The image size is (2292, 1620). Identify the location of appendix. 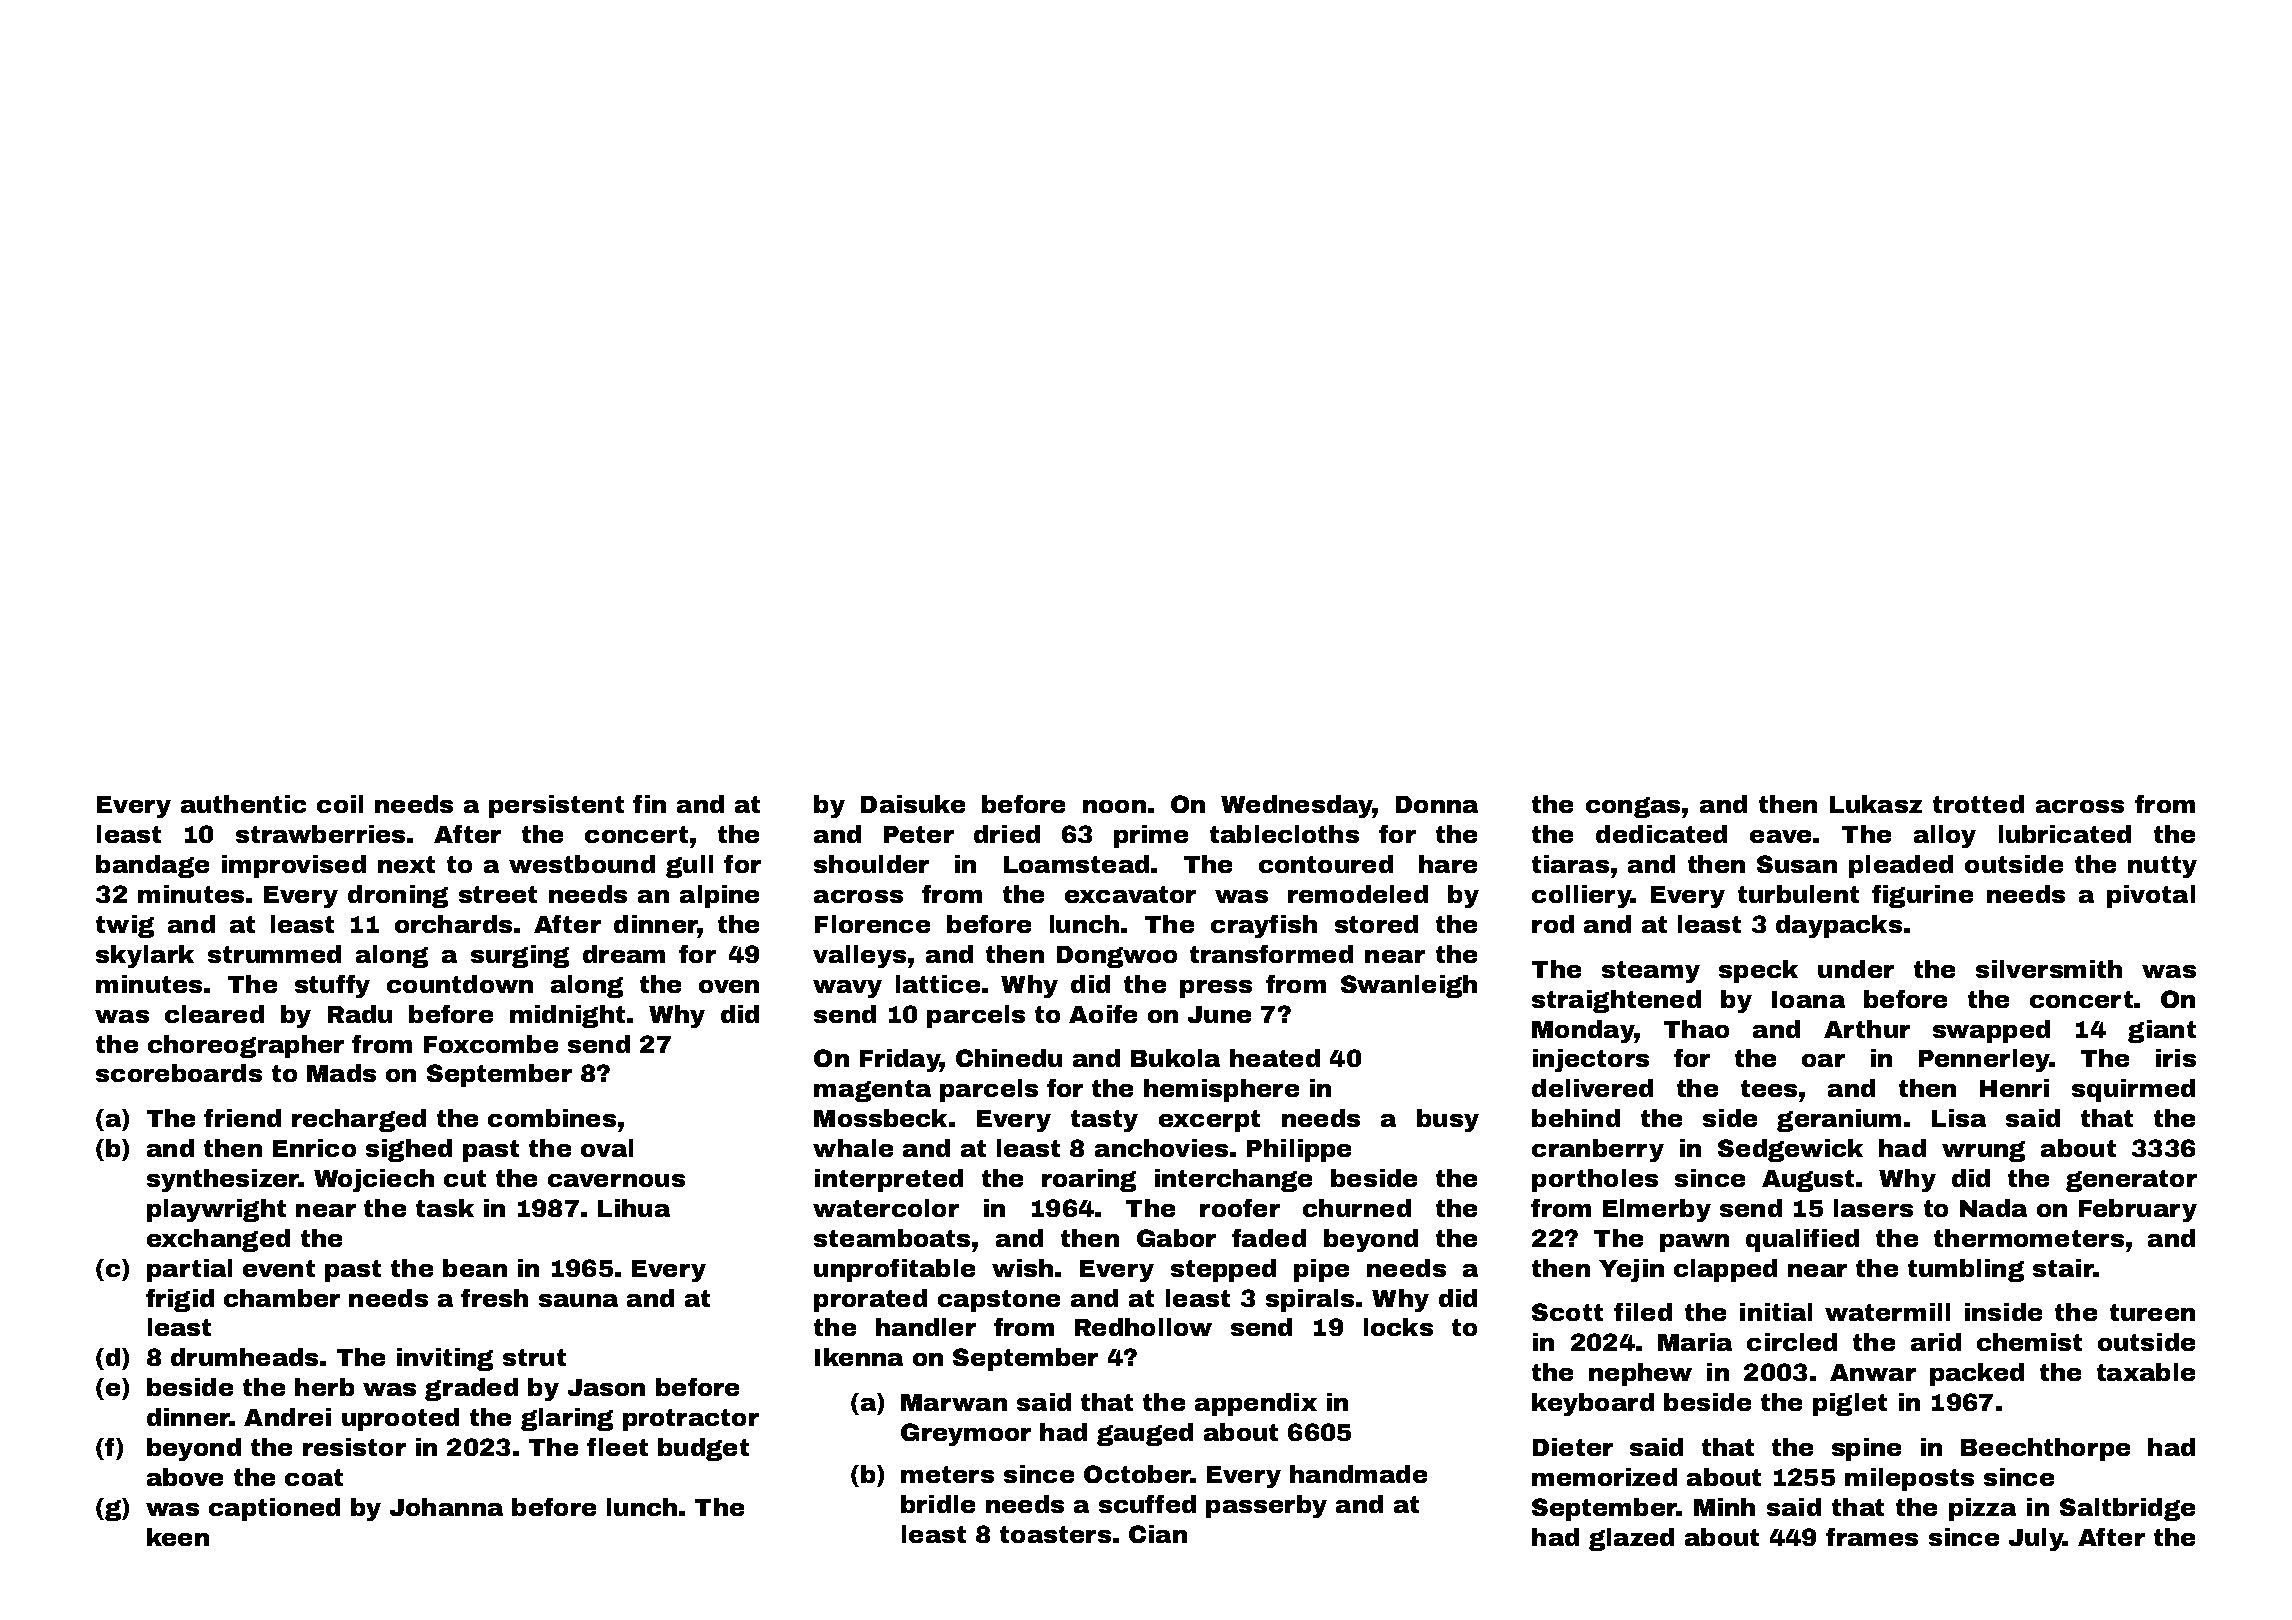
(1256, 1404).
